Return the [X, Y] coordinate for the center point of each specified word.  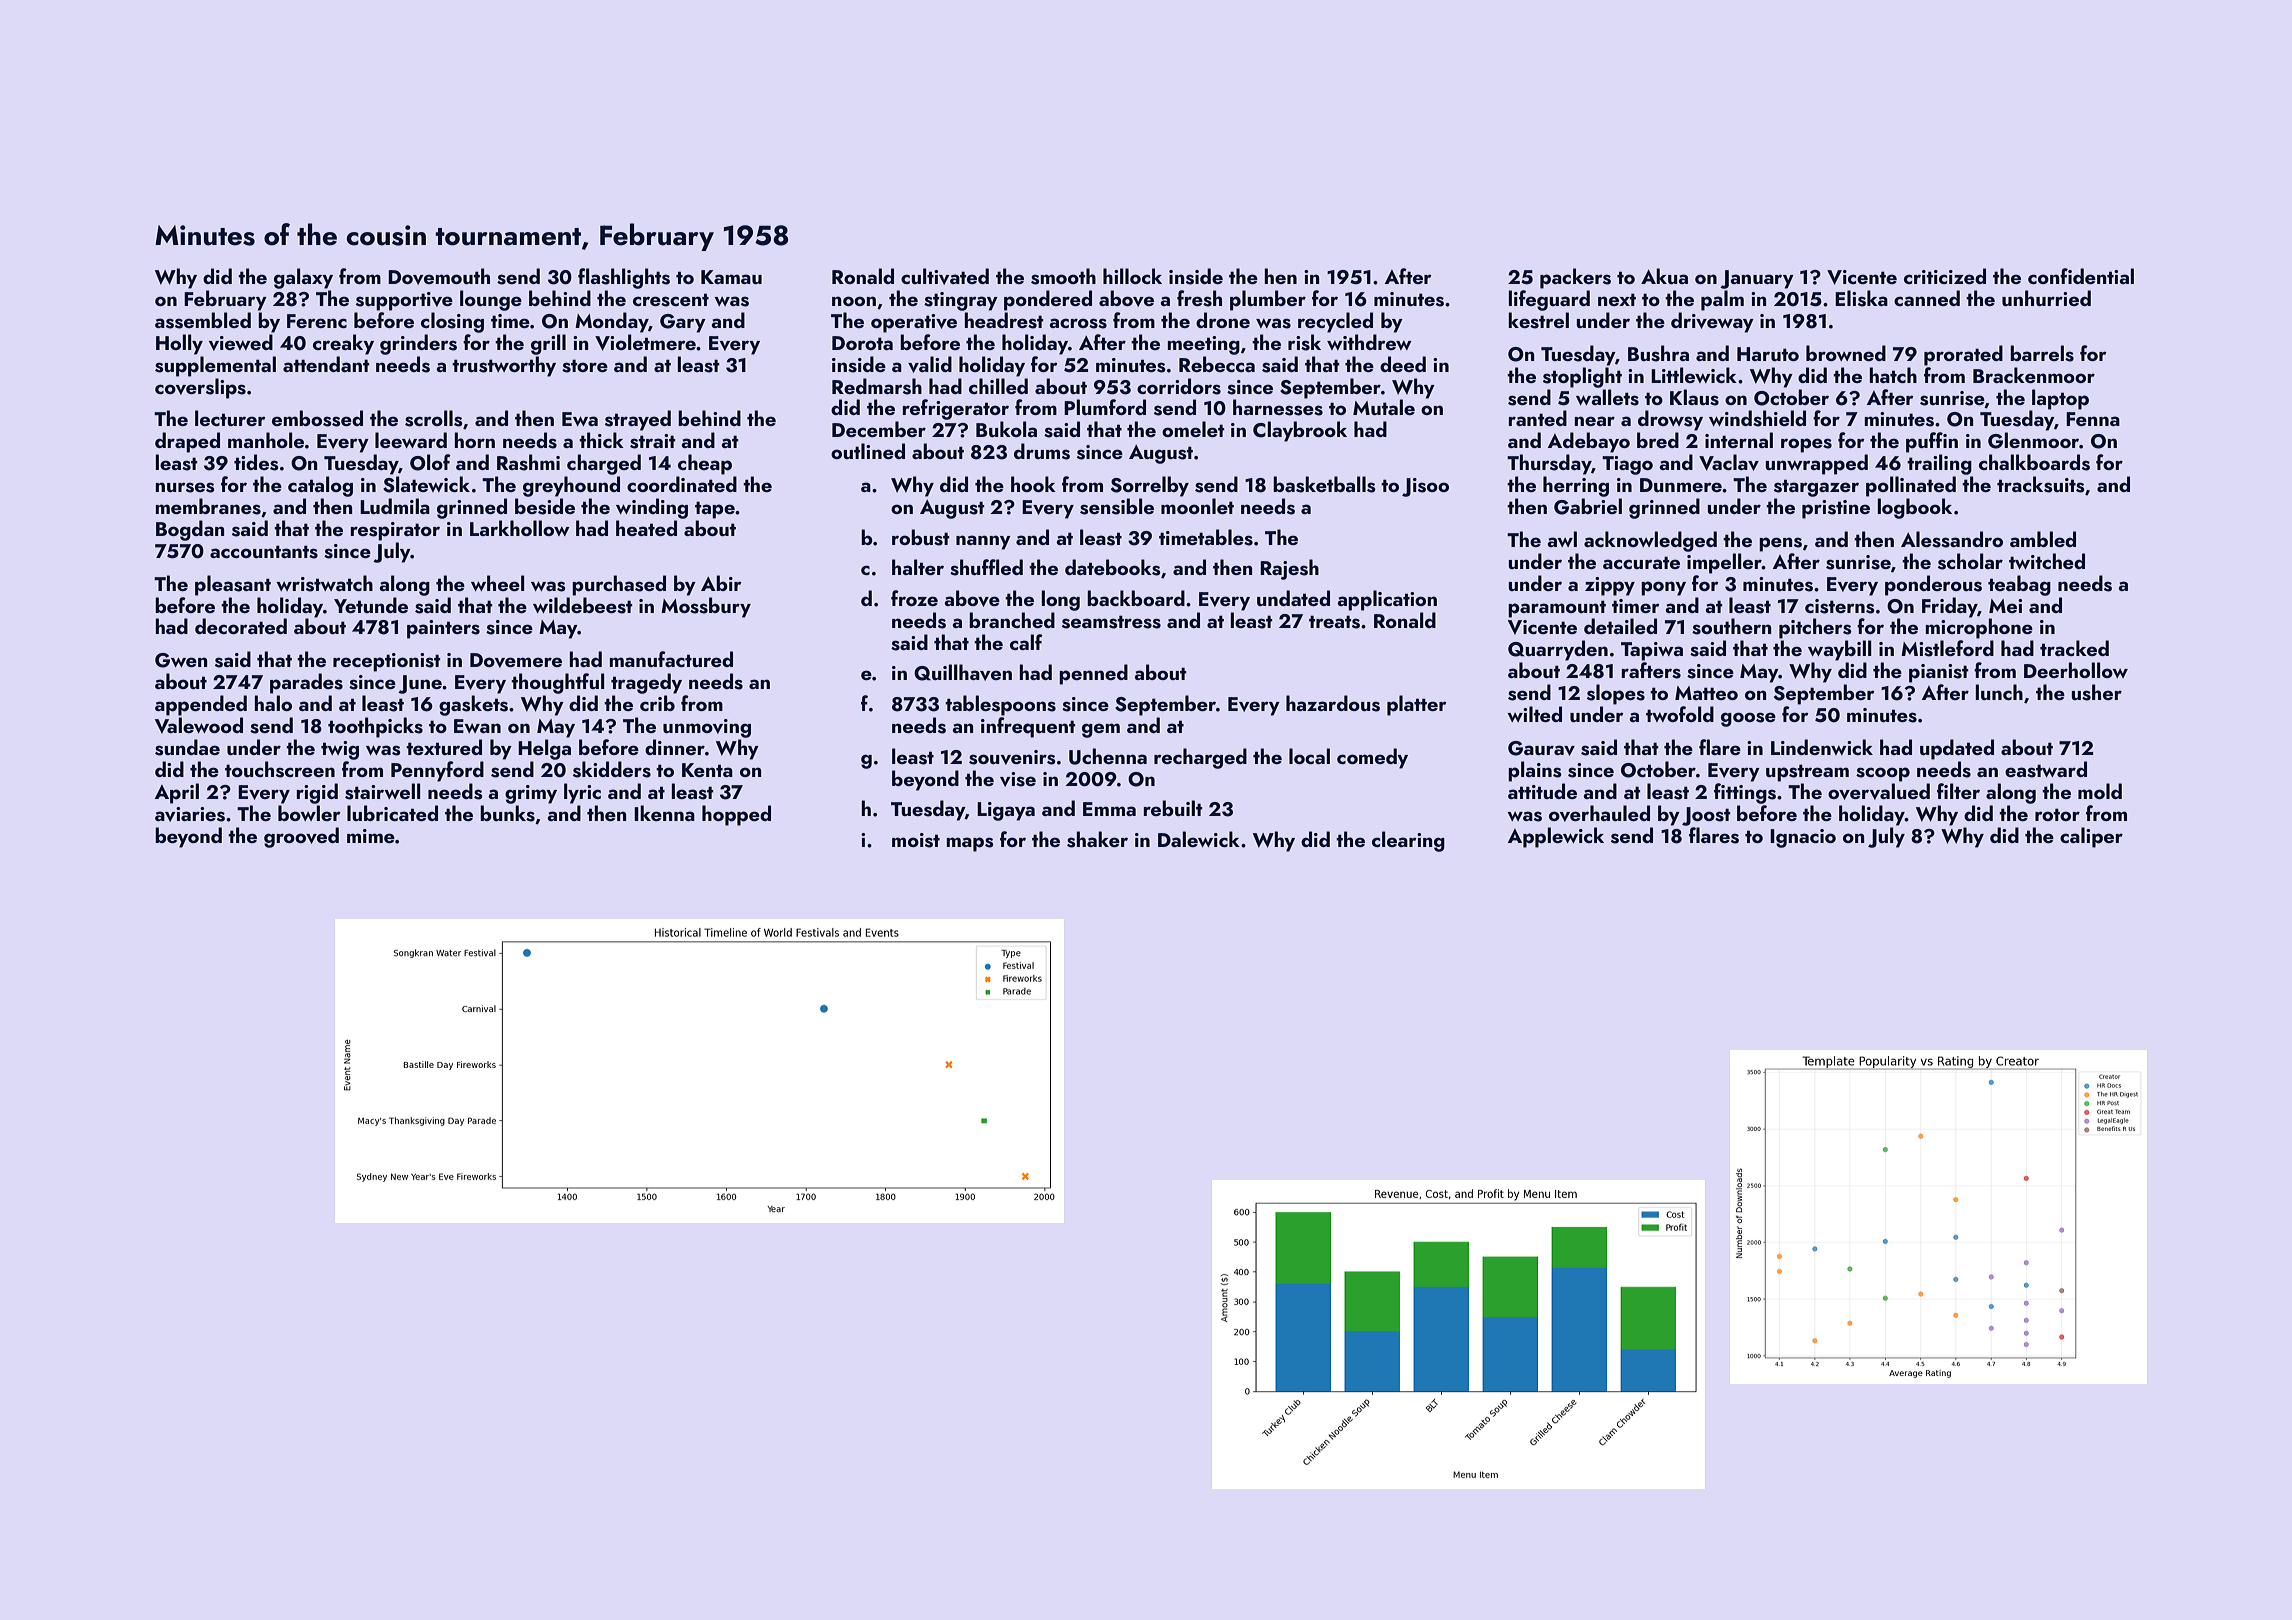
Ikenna [664, 813]
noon [854, 301]
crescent [671, 300]
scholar [1970, 561]
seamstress [1111, 622]
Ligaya [1006, 811]
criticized [1945, 276]
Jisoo [1425, 487]
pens [1780, 544]
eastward [2046, 769]
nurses [185, 487]
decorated [241, 626]
